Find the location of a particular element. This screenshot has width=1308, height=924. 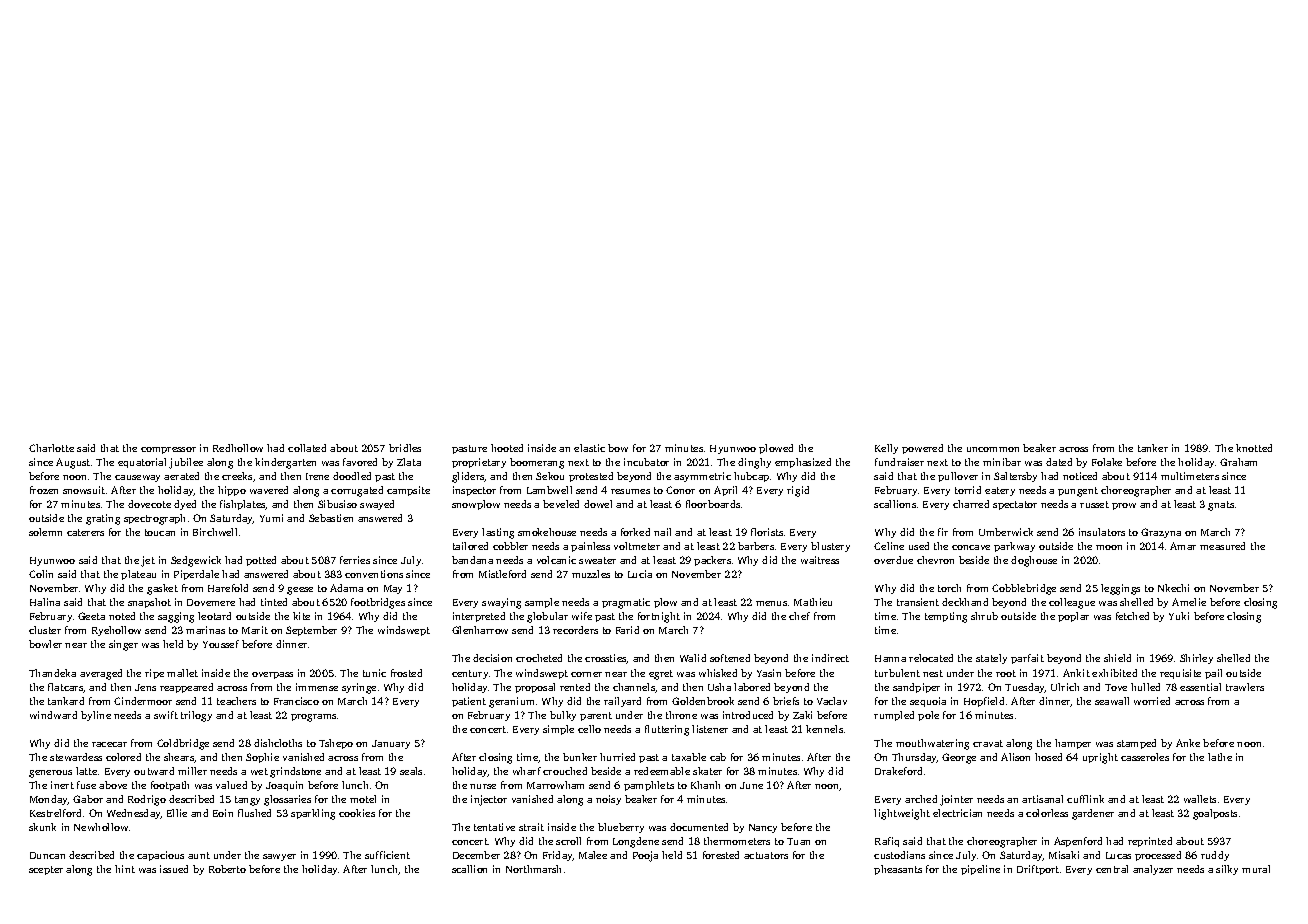

blustery is located at coordinates (830, 547).
